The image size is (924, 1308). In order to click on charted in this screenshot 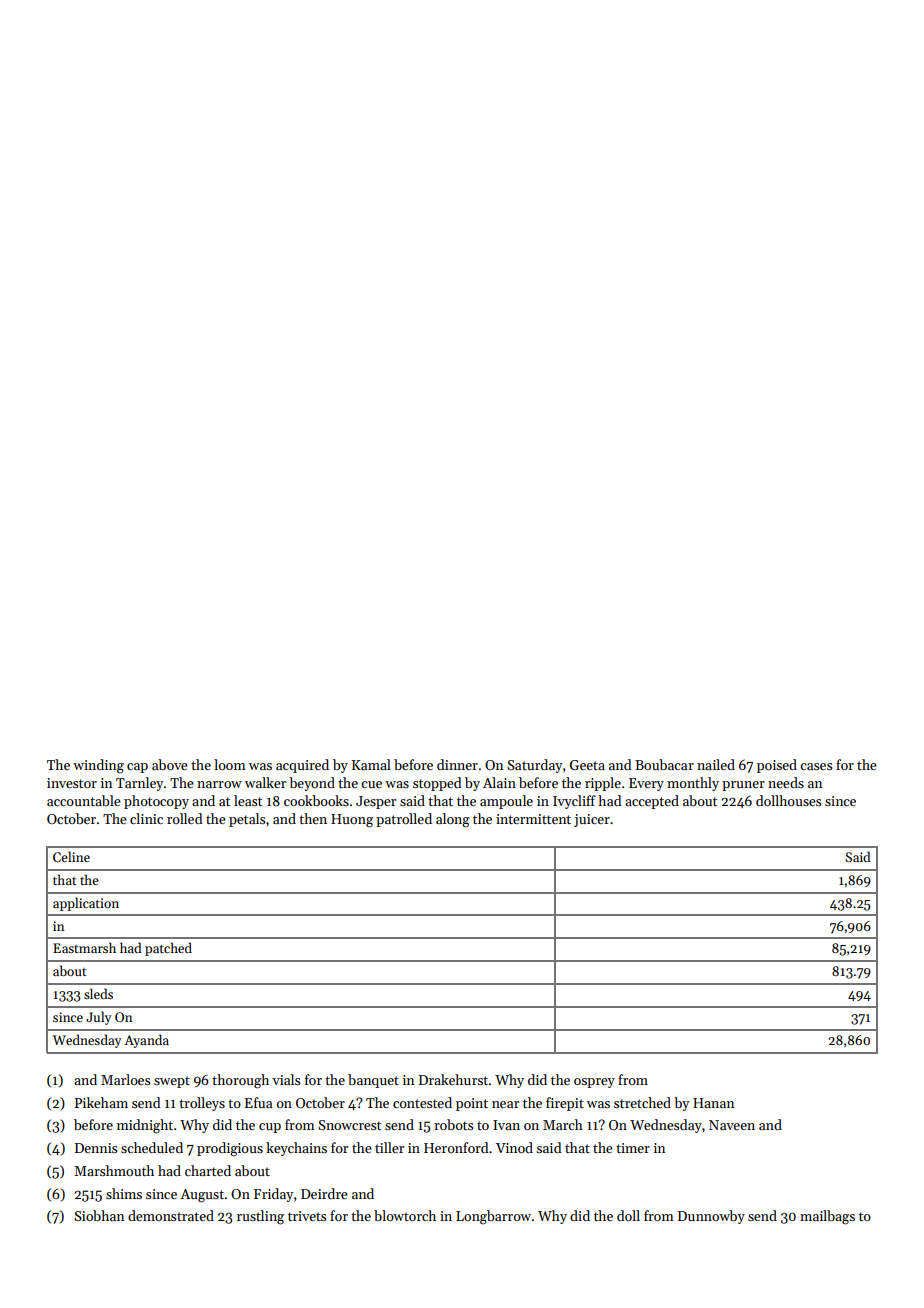, I will do `click(208, 1170)`.
